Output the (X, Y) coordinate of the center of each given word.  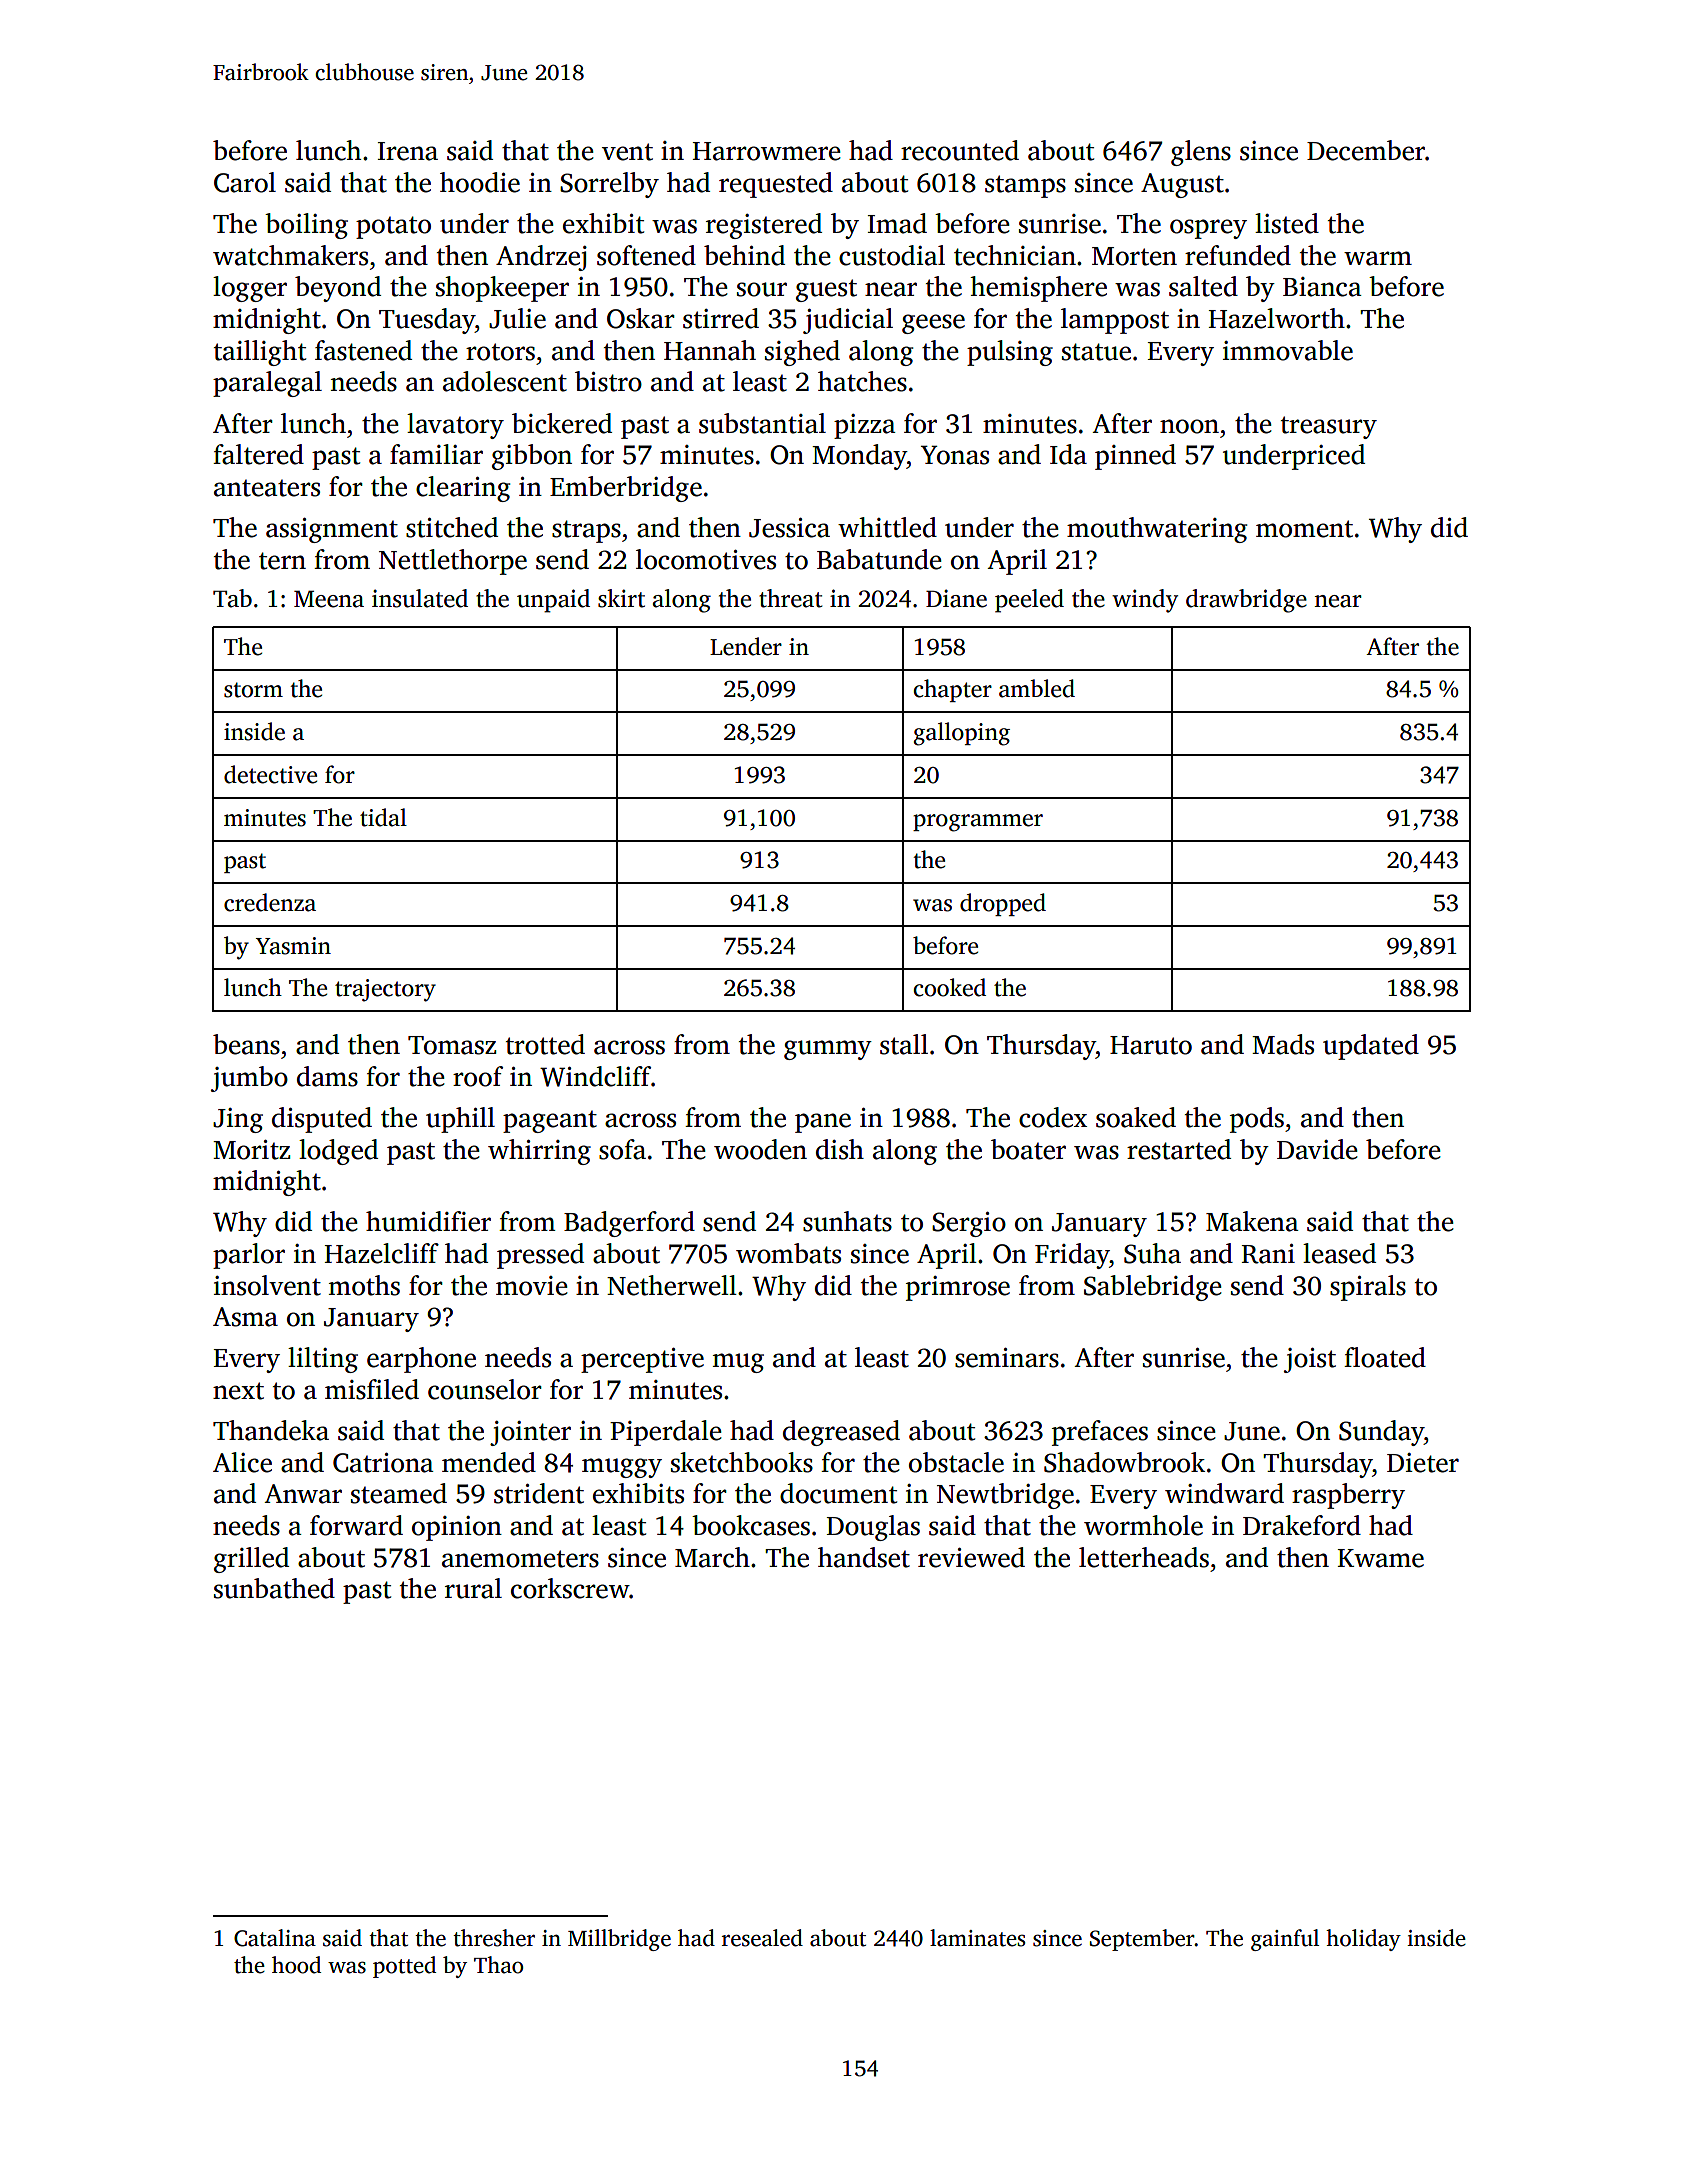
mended (489, 1462)
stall (904, 1044)
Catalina (275, 1938)
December (1366, 150)
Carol (245, 182)
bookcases (751, 1525)
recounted (960, 150)
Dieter (1423, 1463)
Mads (1283, 1044)
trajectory (385, 990)
